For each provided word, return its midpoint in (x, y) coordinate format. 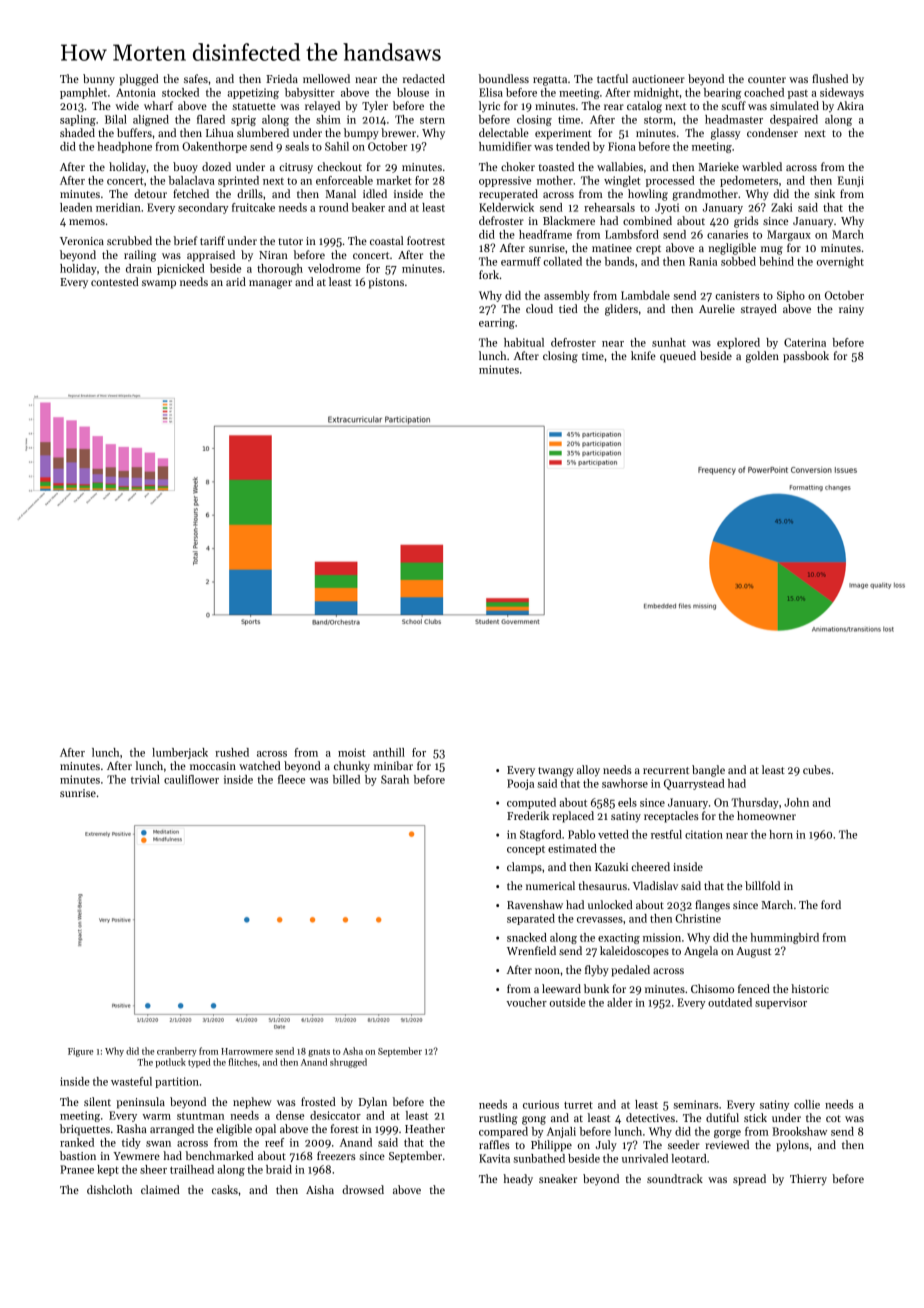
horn (781, 834)
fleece (291, 779)
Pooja (520, 784)
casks (225, 1189)
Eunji (851, 181)
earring (497, 323)
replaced (573, 817)
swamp (159, 284)
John (796, 802)
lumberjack (180, 753)
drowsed (363, 1189)
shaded (77, 132)
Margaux (789, 235)
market (394, 180)
